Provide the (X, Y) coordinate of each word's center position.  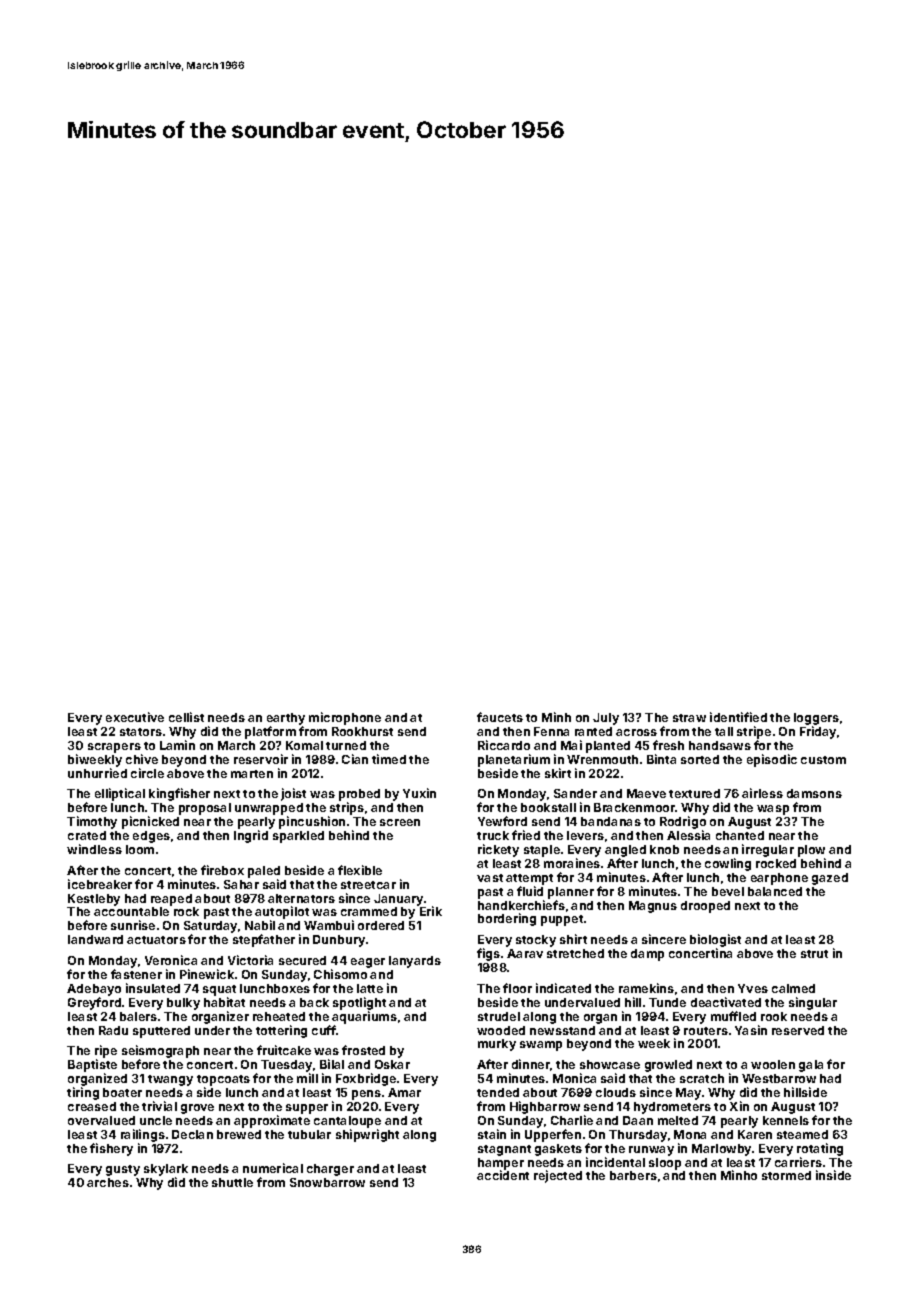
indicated (563, 988)
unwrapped (269, 809)
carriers (798, 1162)
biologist (715, 940)
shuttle (232, 1182)
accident (503, 1175)
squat (219, 990)
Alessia (688, 835)
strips (347, 808)
